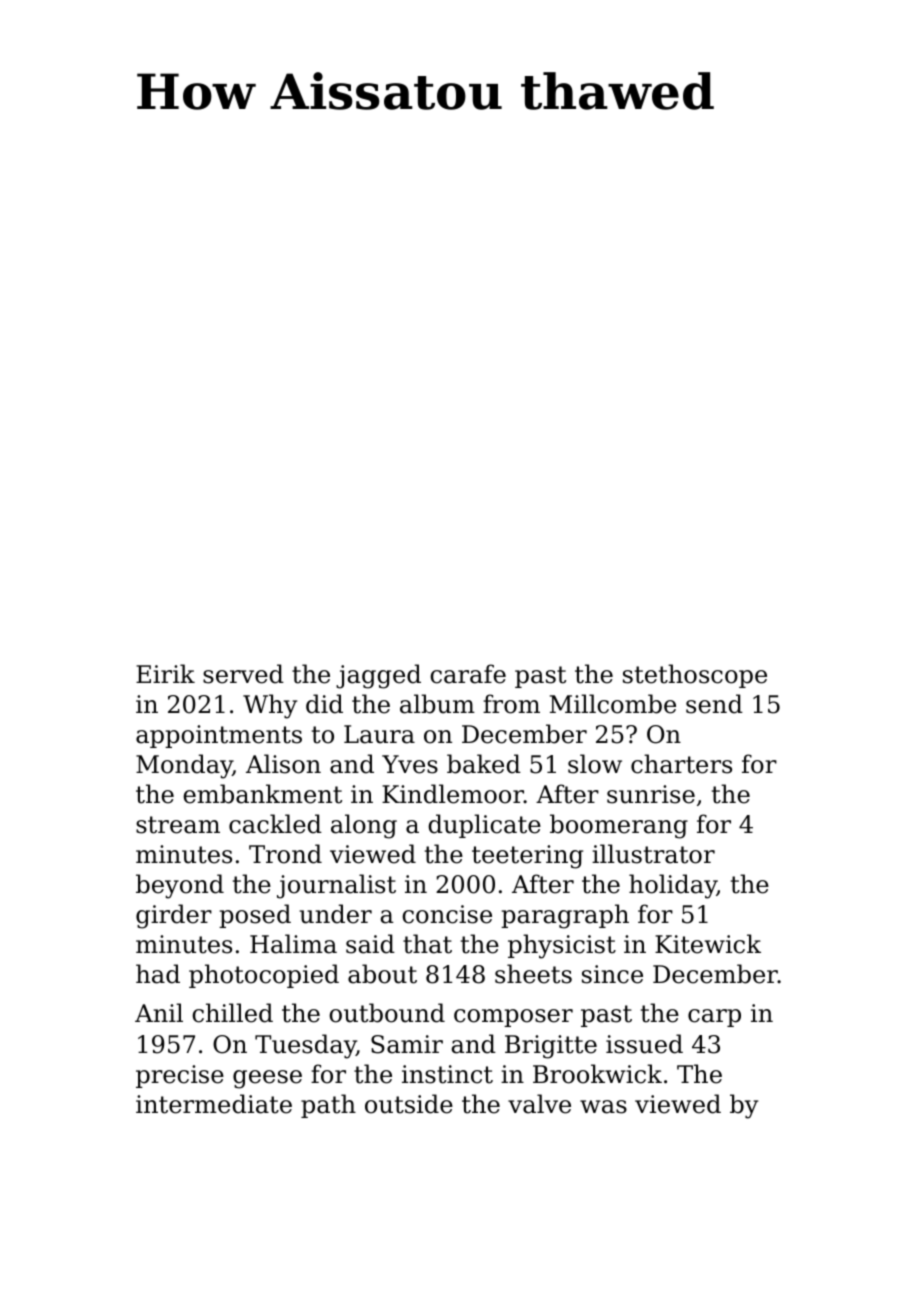  I want to click on stethoscope, so click(695, 676).
